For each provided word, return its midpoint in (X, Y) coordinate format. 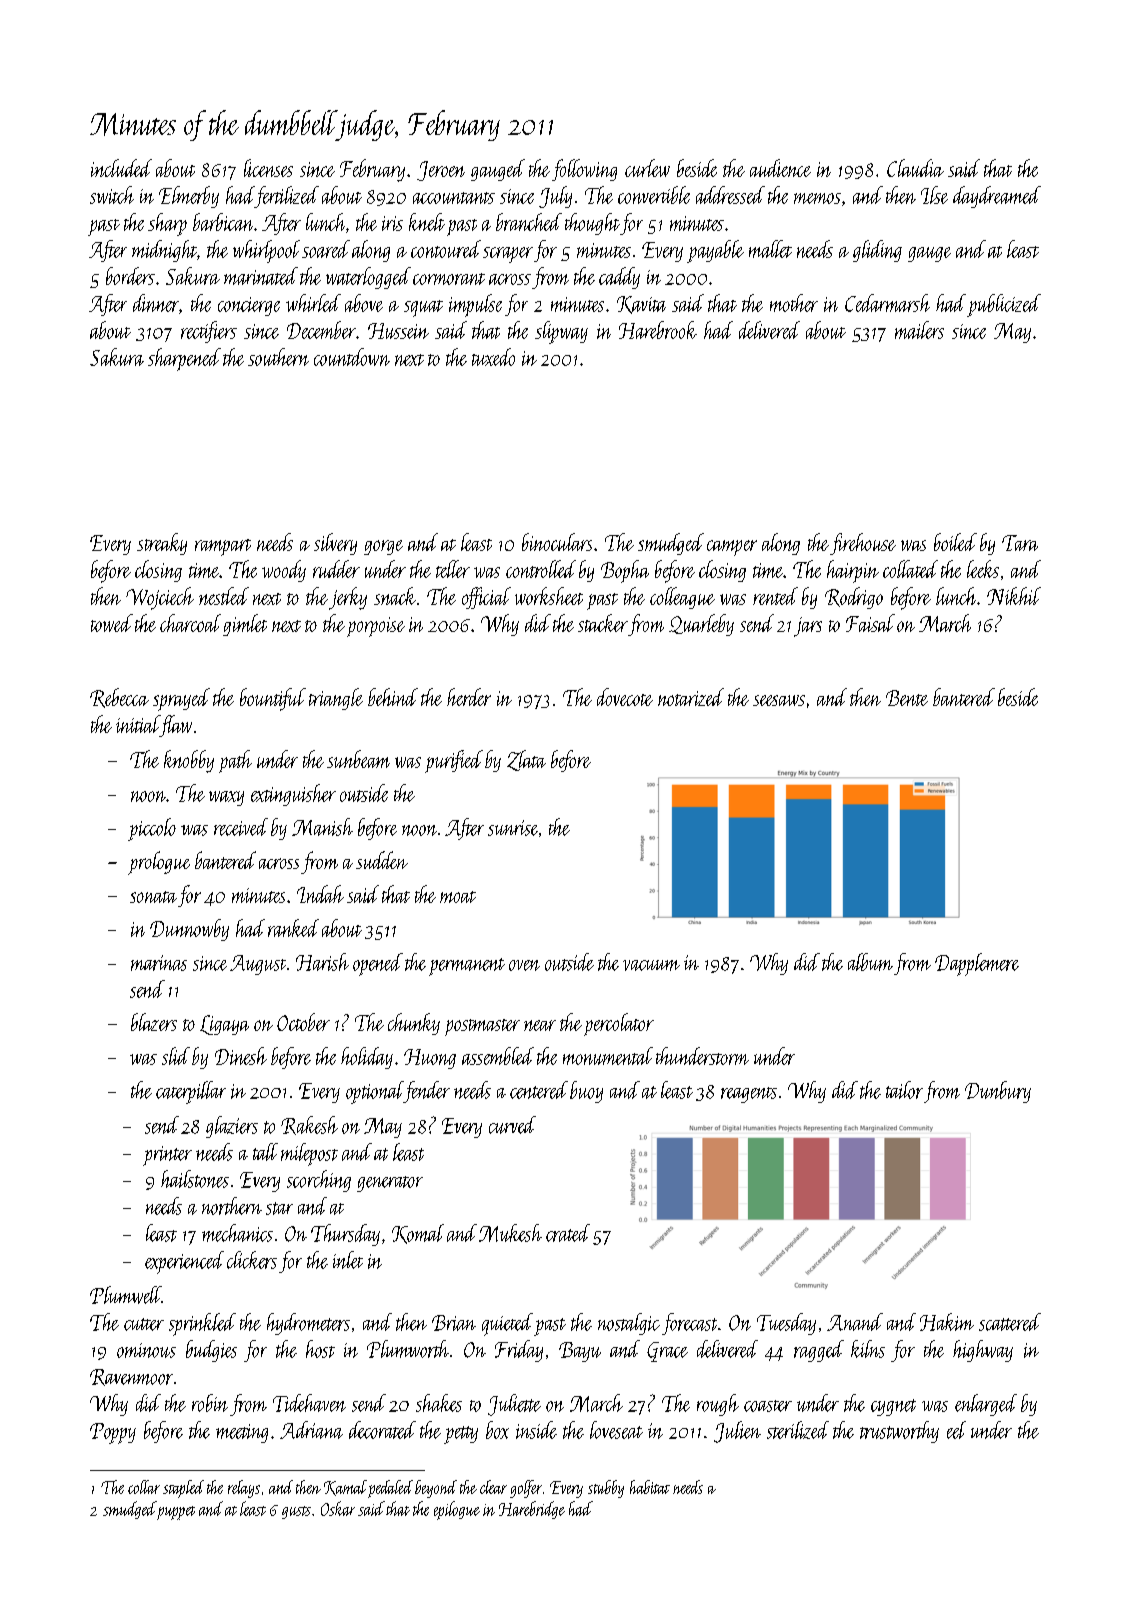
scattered (1010, 1322)
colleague (682, 598)
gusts (296, 1512)
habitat (650, 1487)
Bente (907, 698)
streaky (162, 544)
